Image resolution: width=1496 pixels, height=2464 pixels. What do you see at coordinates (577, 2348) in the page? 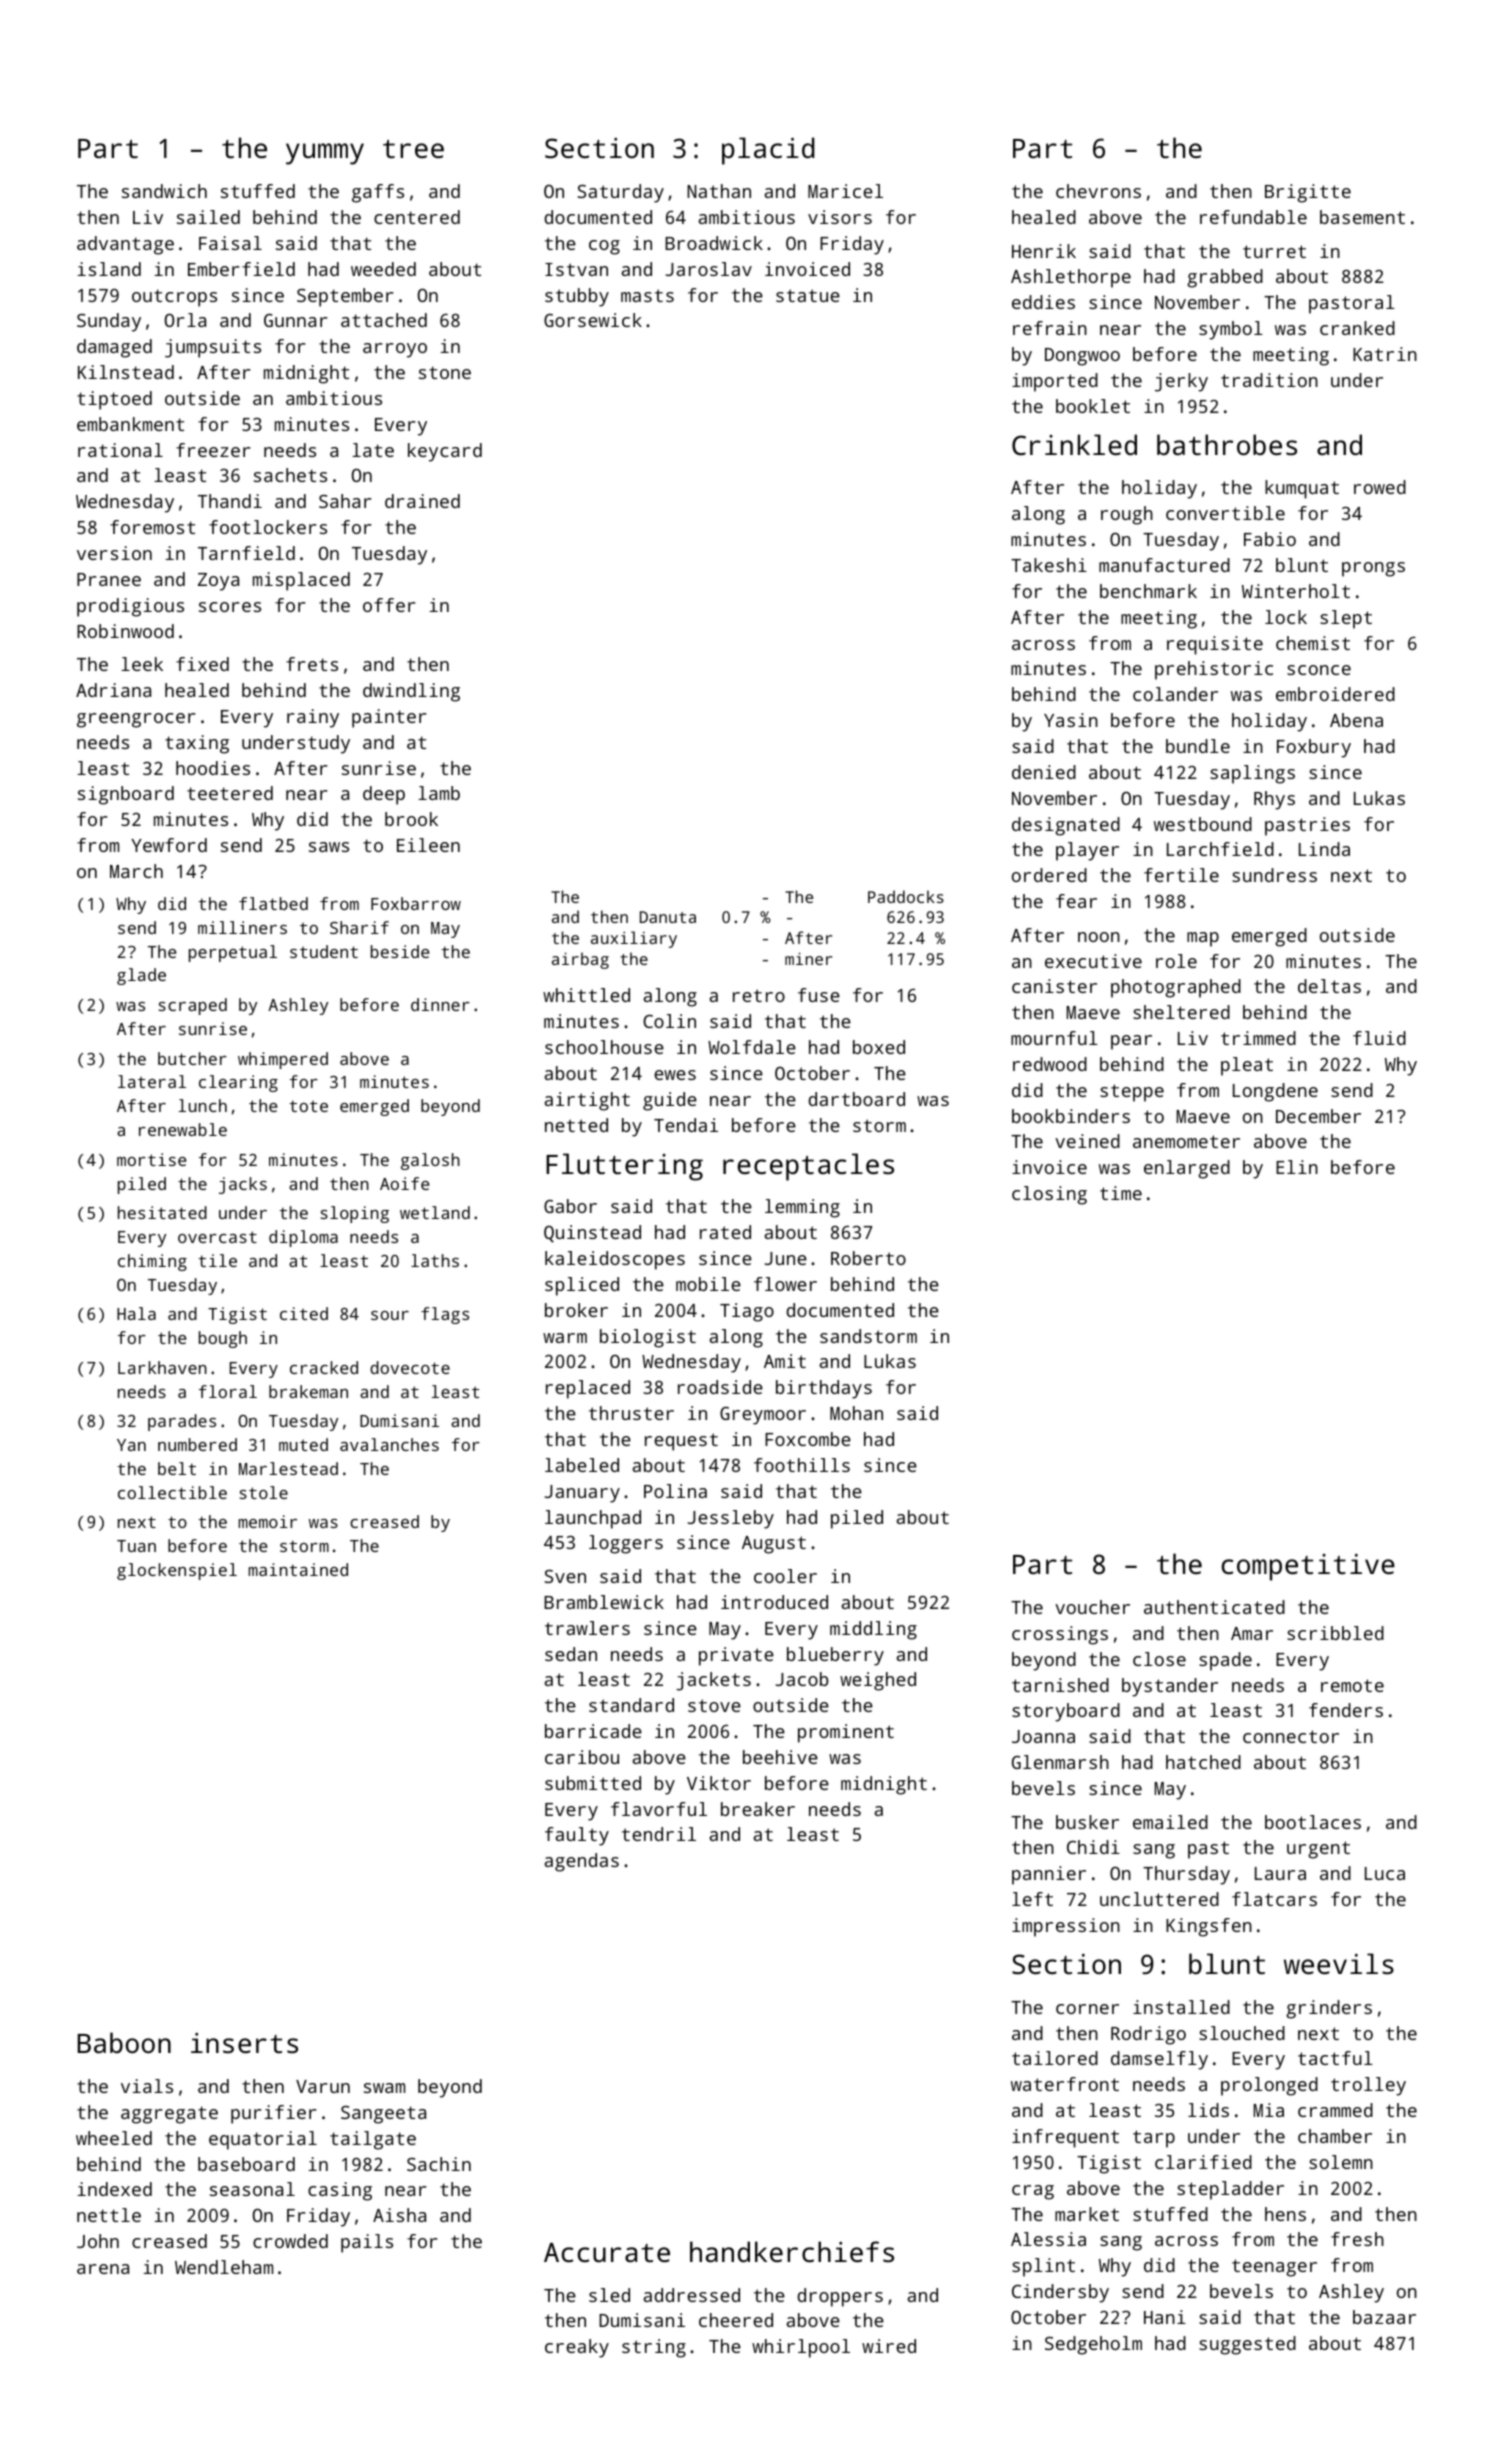
I see `creaky` at bounding box center [577, 2348].
